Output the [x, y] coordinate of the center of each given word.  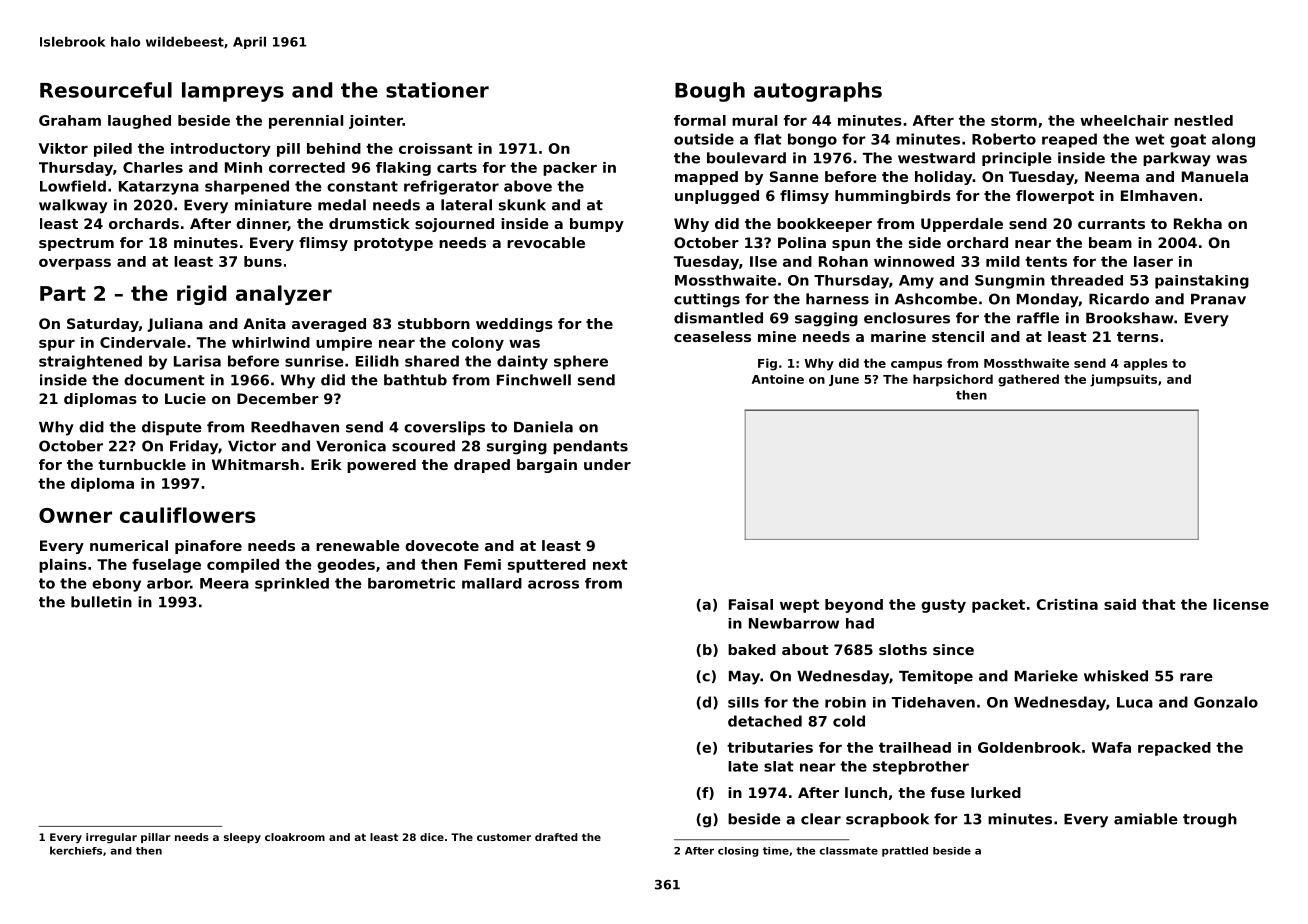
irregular [111, 838]
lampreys [233, 92]
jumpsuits [1123, 380]
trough [1210, 820]
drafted [556, 837]
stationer [437, 90]
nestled [1203, 120]
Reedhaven [295, 427]
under [607, 464]
